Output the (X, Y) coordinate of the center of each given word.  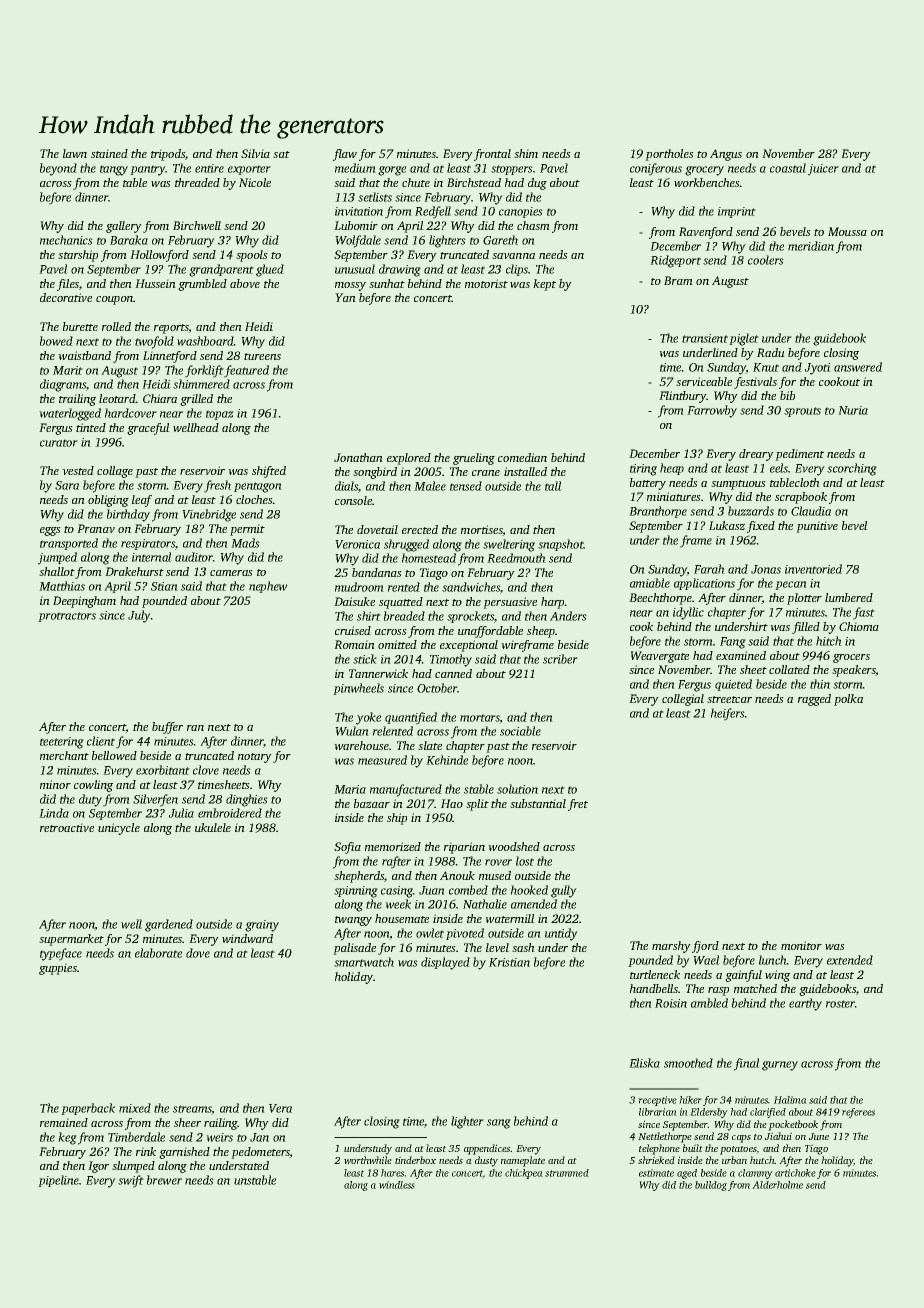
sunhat (387, 283)
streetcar (730, 699)
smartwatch (364, 962)
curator (58, 443)
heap (672, 469)
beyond (58, 169)
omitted (397, 644)
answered (858, 367)
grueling (474, 459)
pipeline (59, 1181)
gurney (780, 1066)
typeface (61, 954)
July (139, 616)
